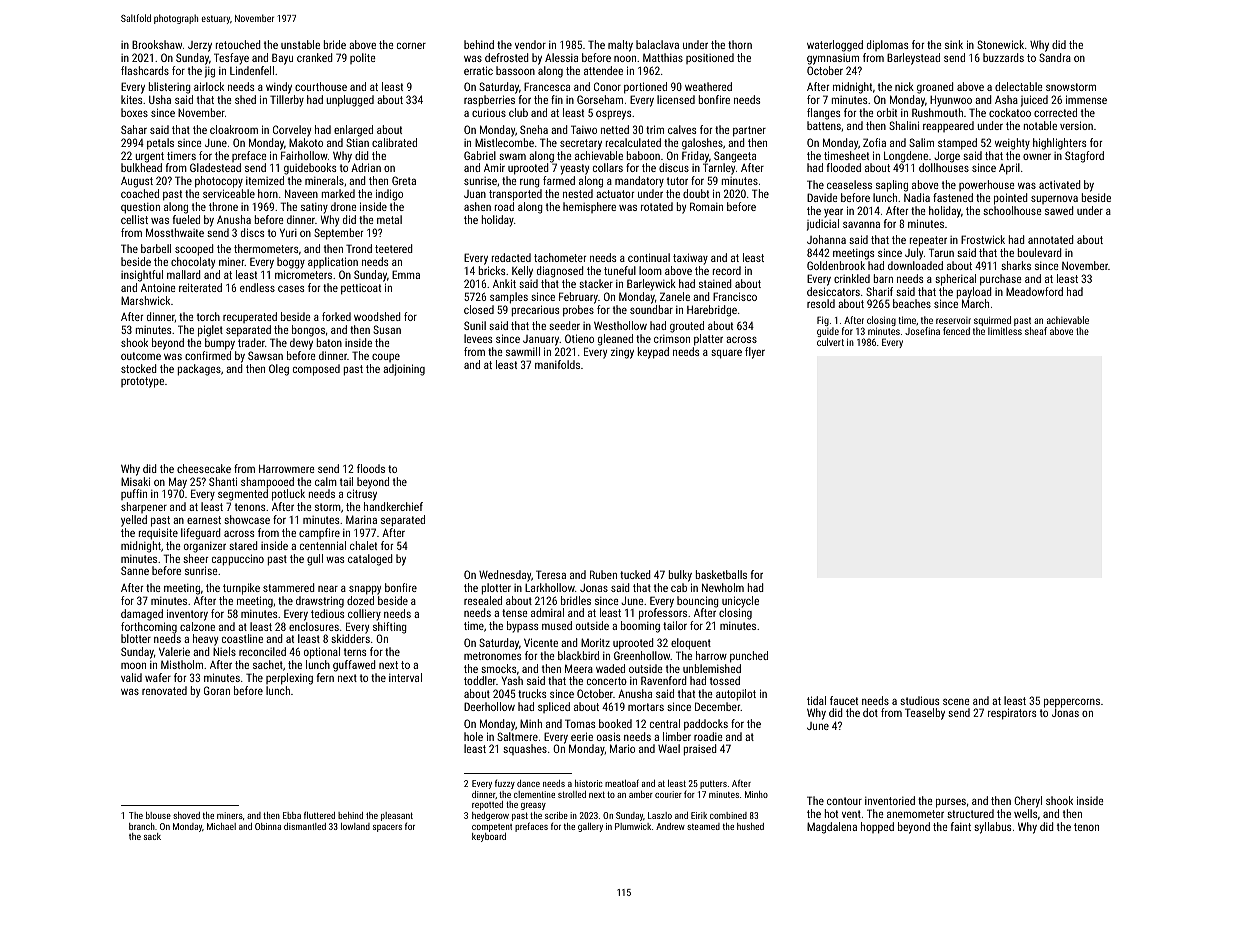 This screenshot has width=1233, height=952. What do you see at coordinates (164, 690) in the screenshot?
I see `renovated` at bounding box center [164, 690].
